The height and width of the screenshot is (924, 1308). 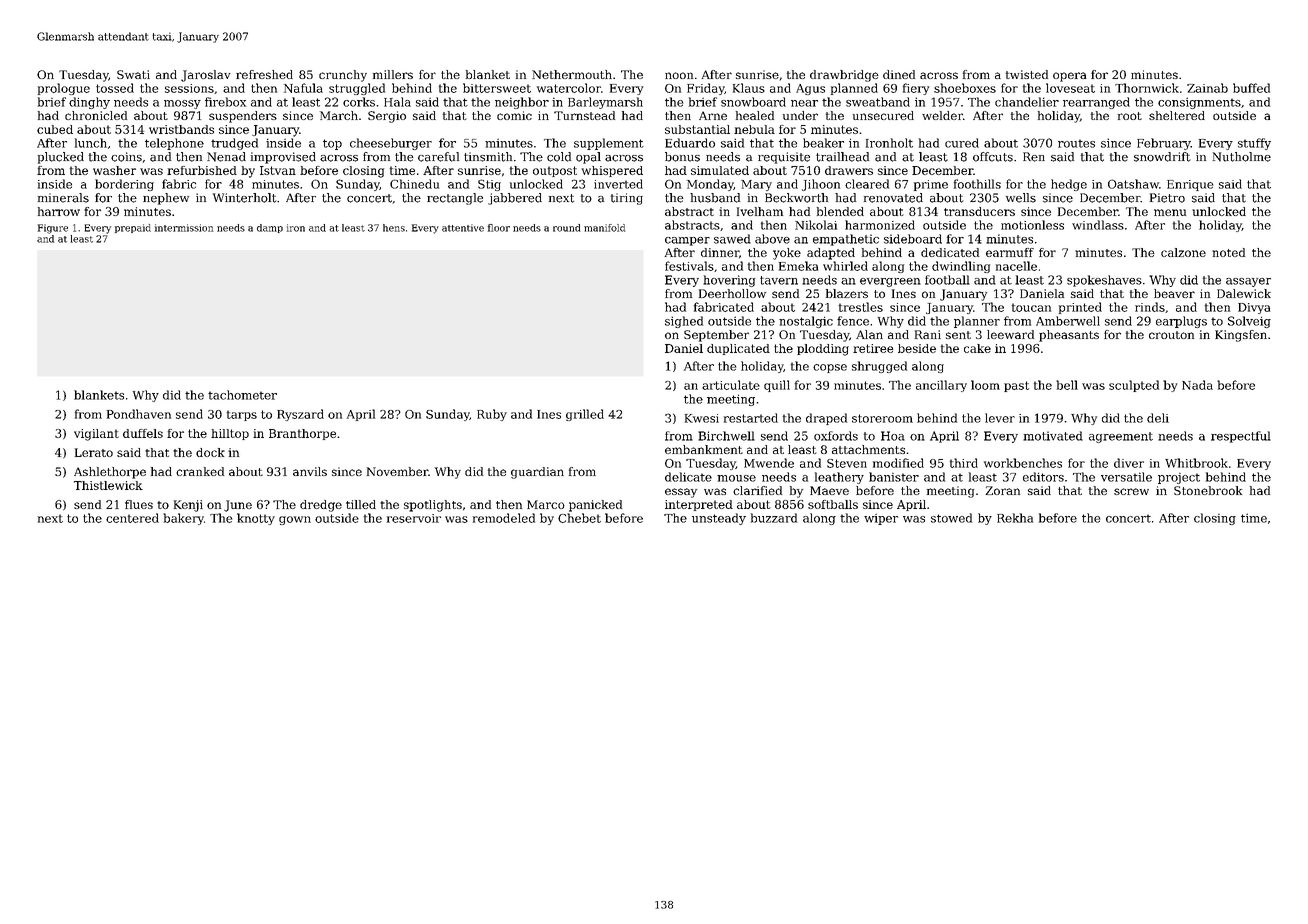 I want to click on quill, so click(x=777, y=386).
